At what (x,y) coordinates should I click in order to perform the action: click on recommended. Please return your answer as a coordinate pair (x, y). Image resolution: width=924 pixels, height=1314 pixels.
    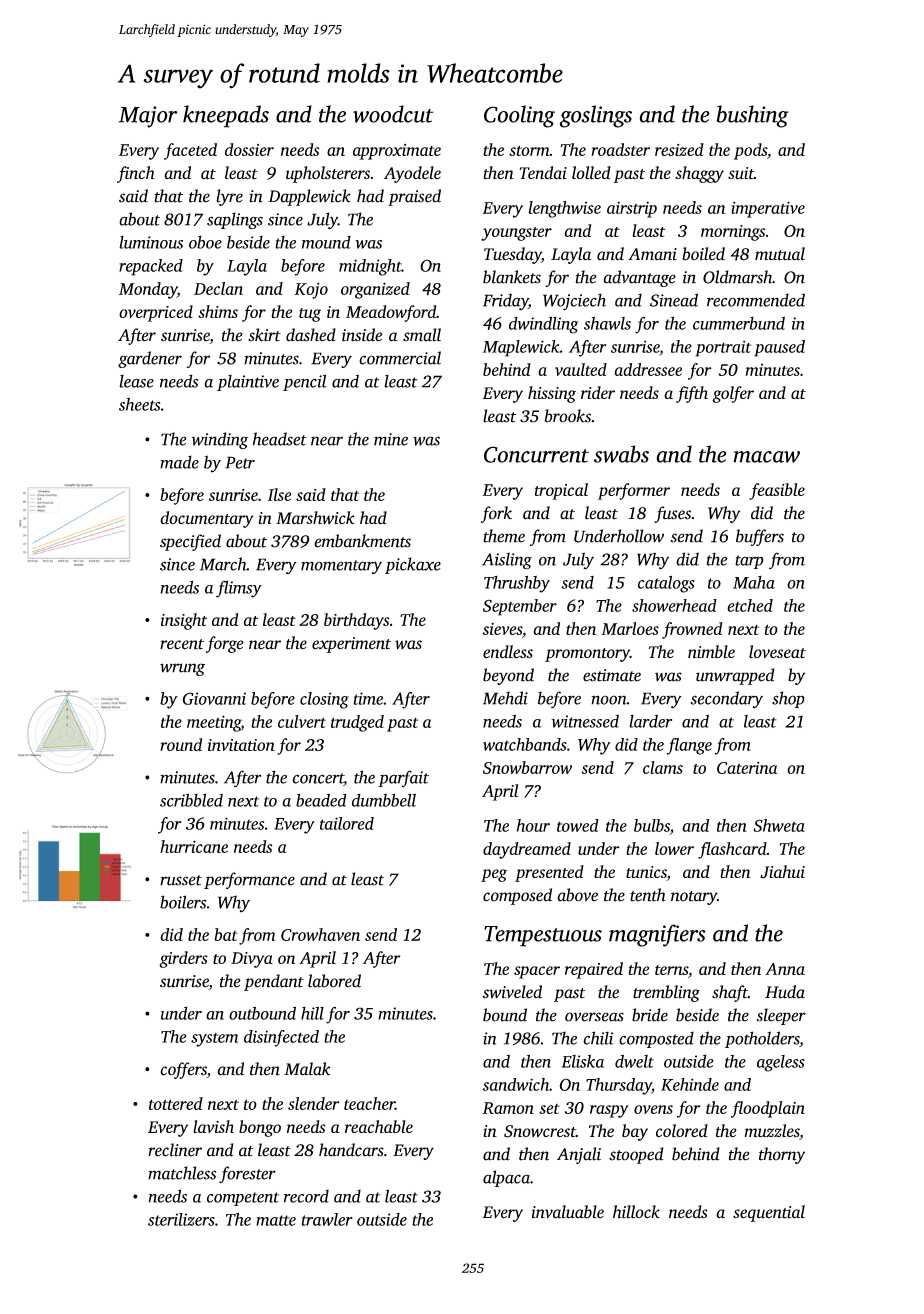
    Looking at the image, I should click on (756, 300).
